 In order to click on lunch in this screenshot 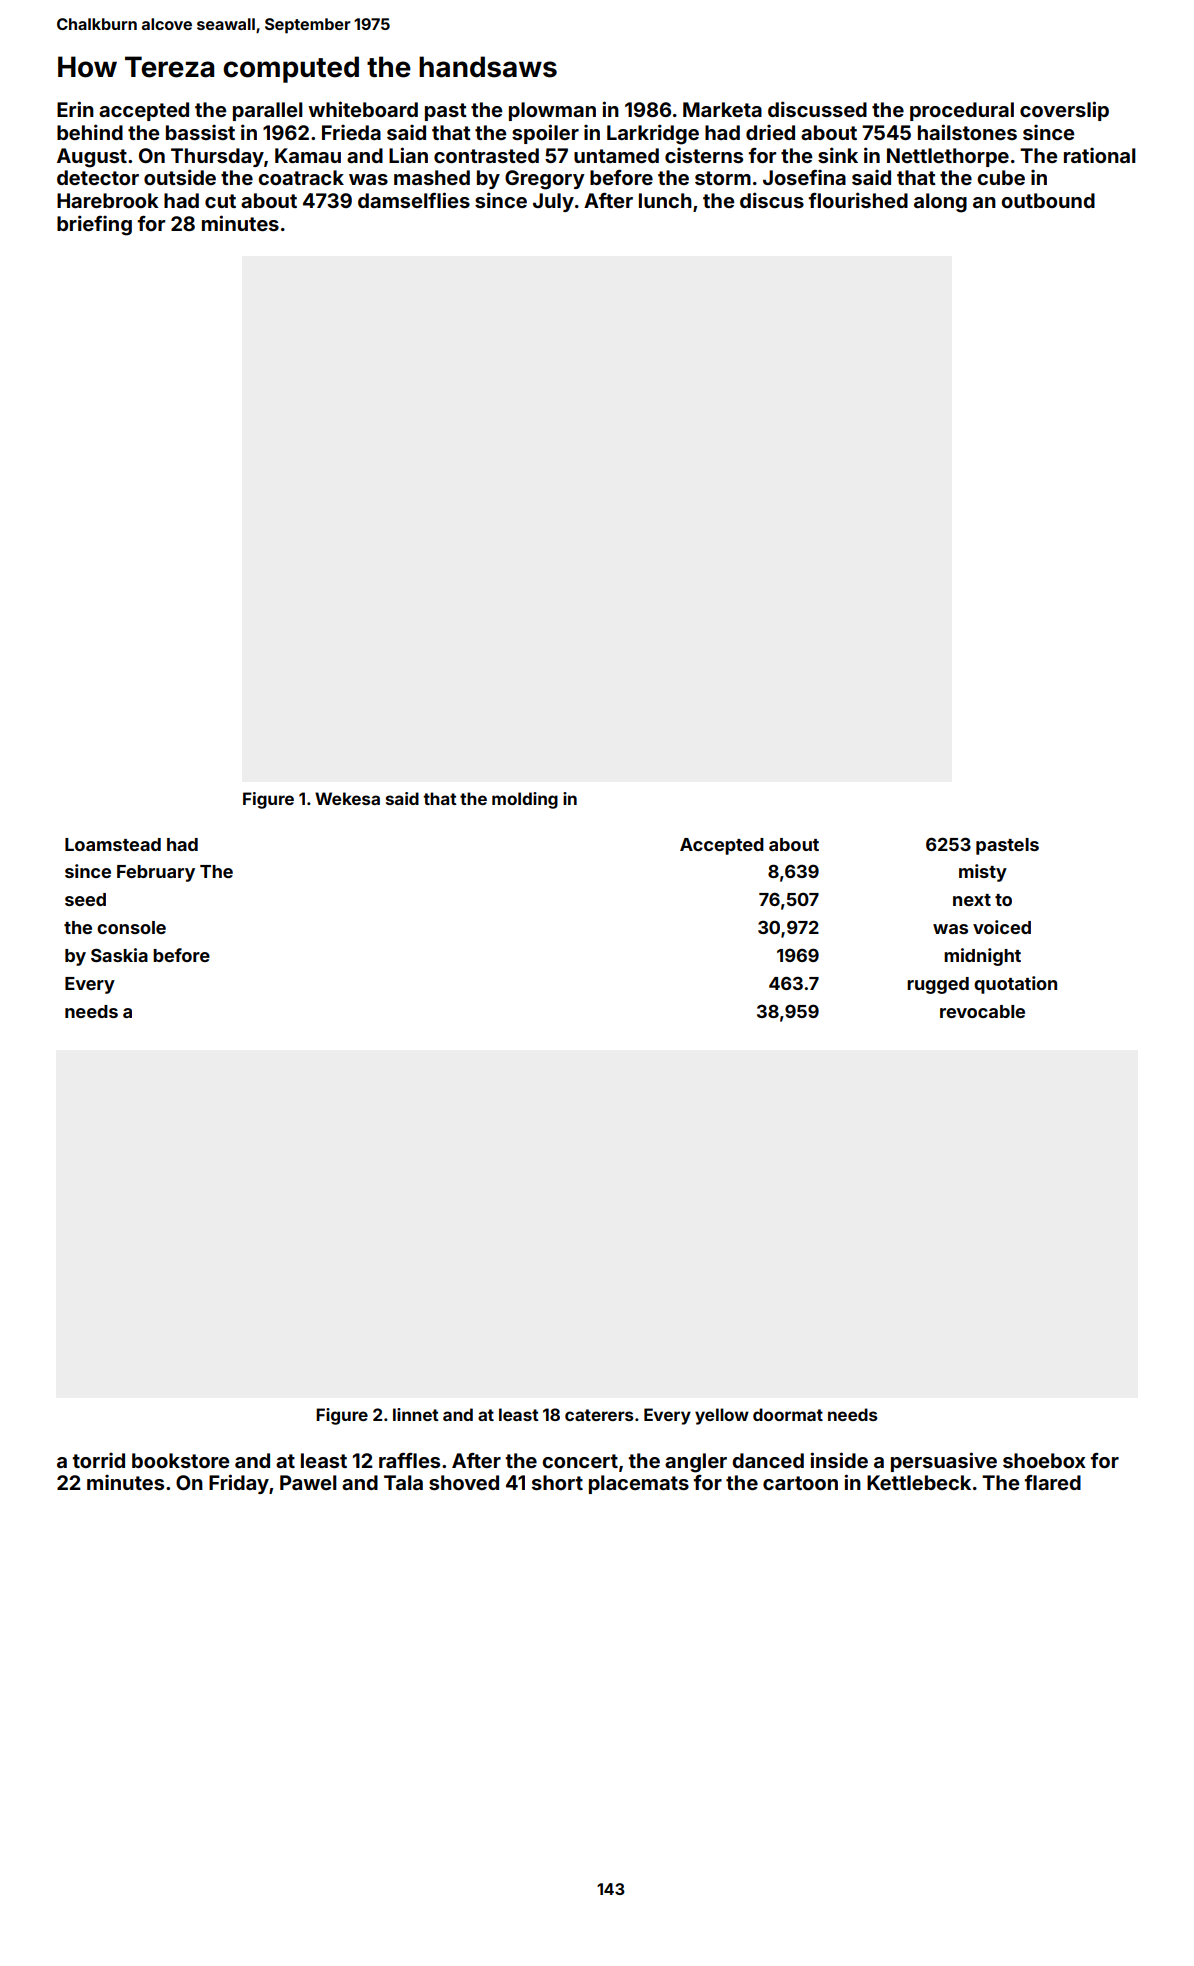, I will do `click(665, 200)`.
